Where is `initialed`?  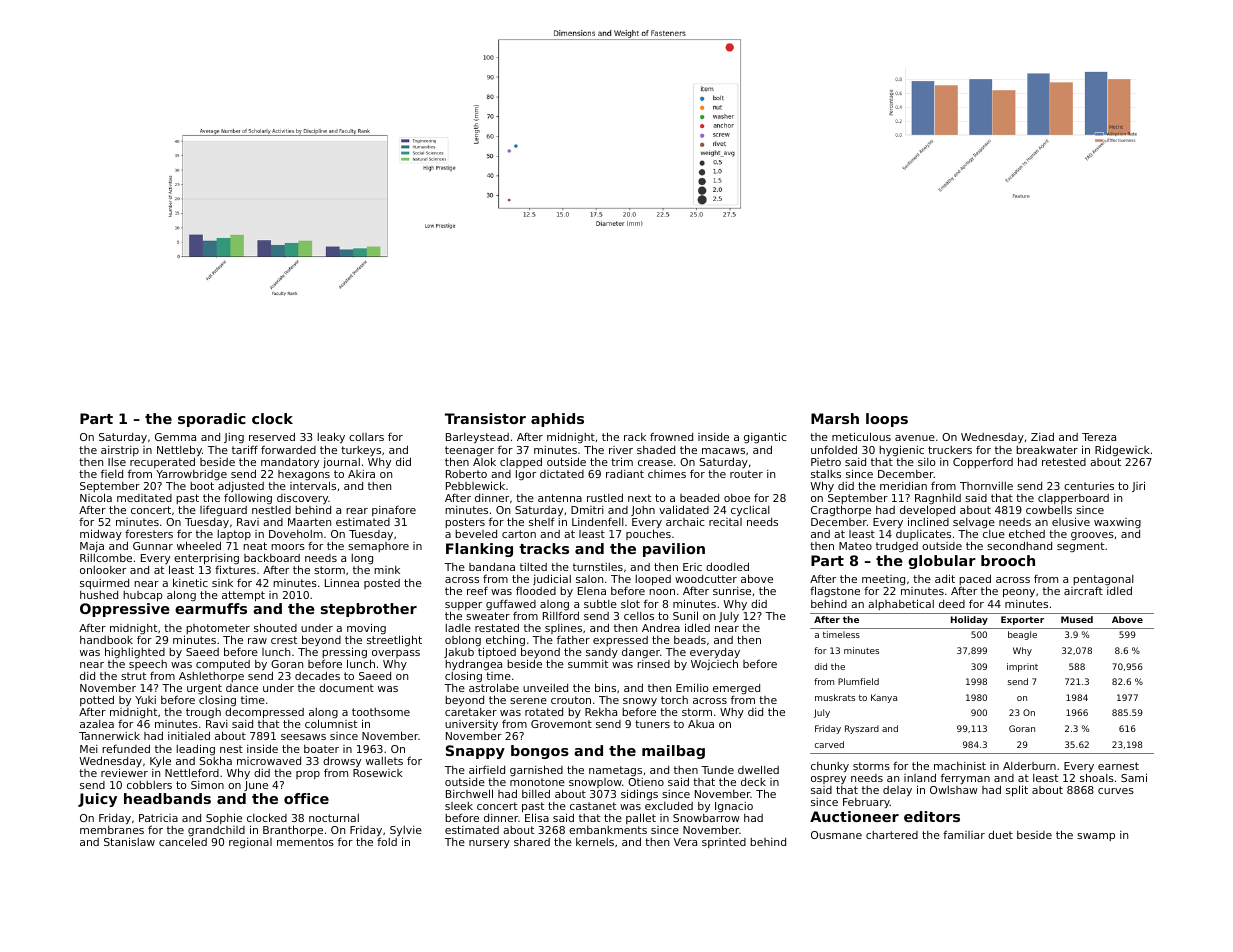
initialed is located at coordinates (189, 735).
